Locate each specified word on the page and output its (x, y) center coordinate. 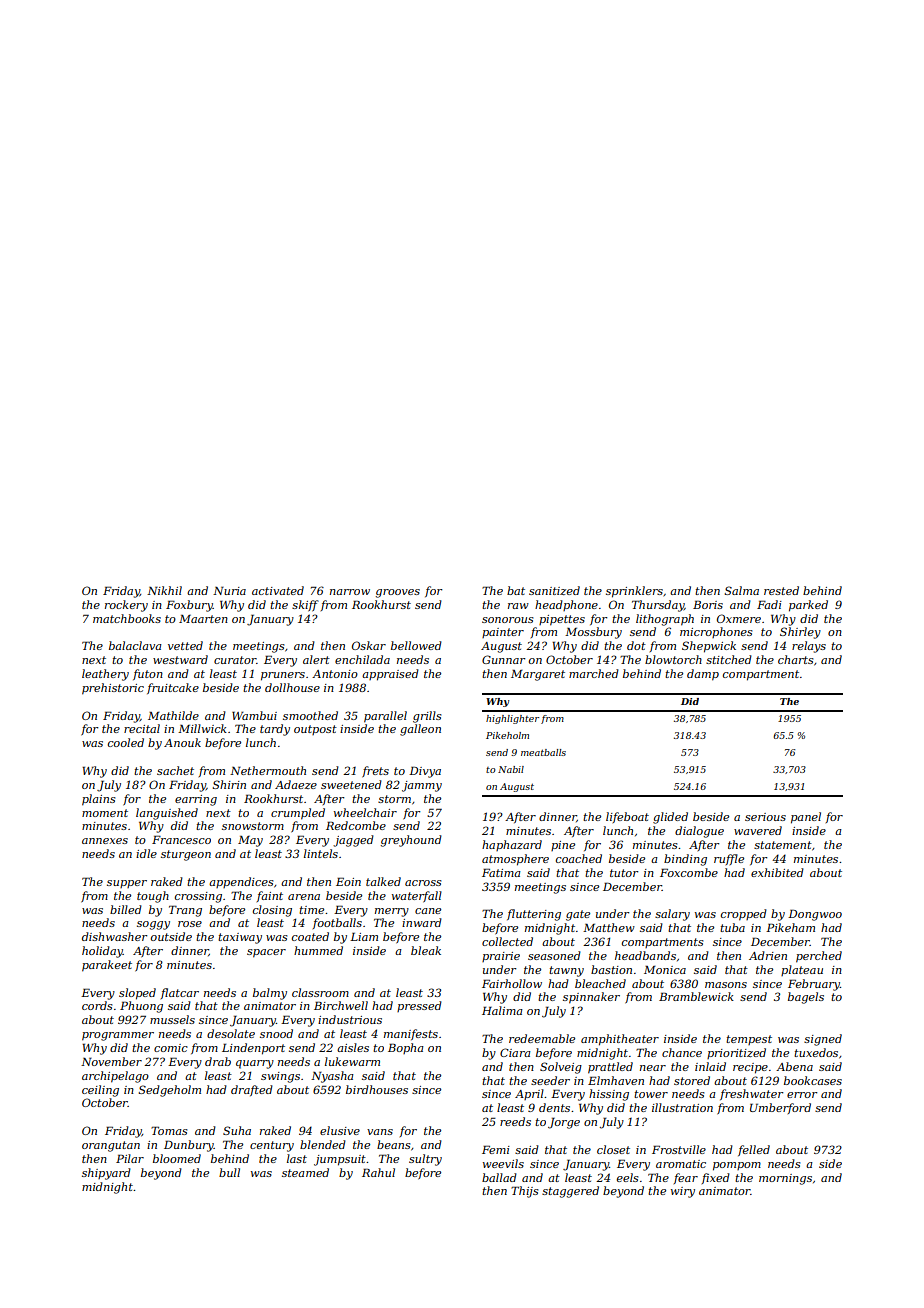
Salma (742, 590)
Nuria (229, 590)
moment (105, 813)
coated (310, 936)
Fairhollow (512, 983)
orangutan (111, 1146)
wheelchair (365, 812)
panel (806, 818)
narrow (350, 592)
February (814, 985)
